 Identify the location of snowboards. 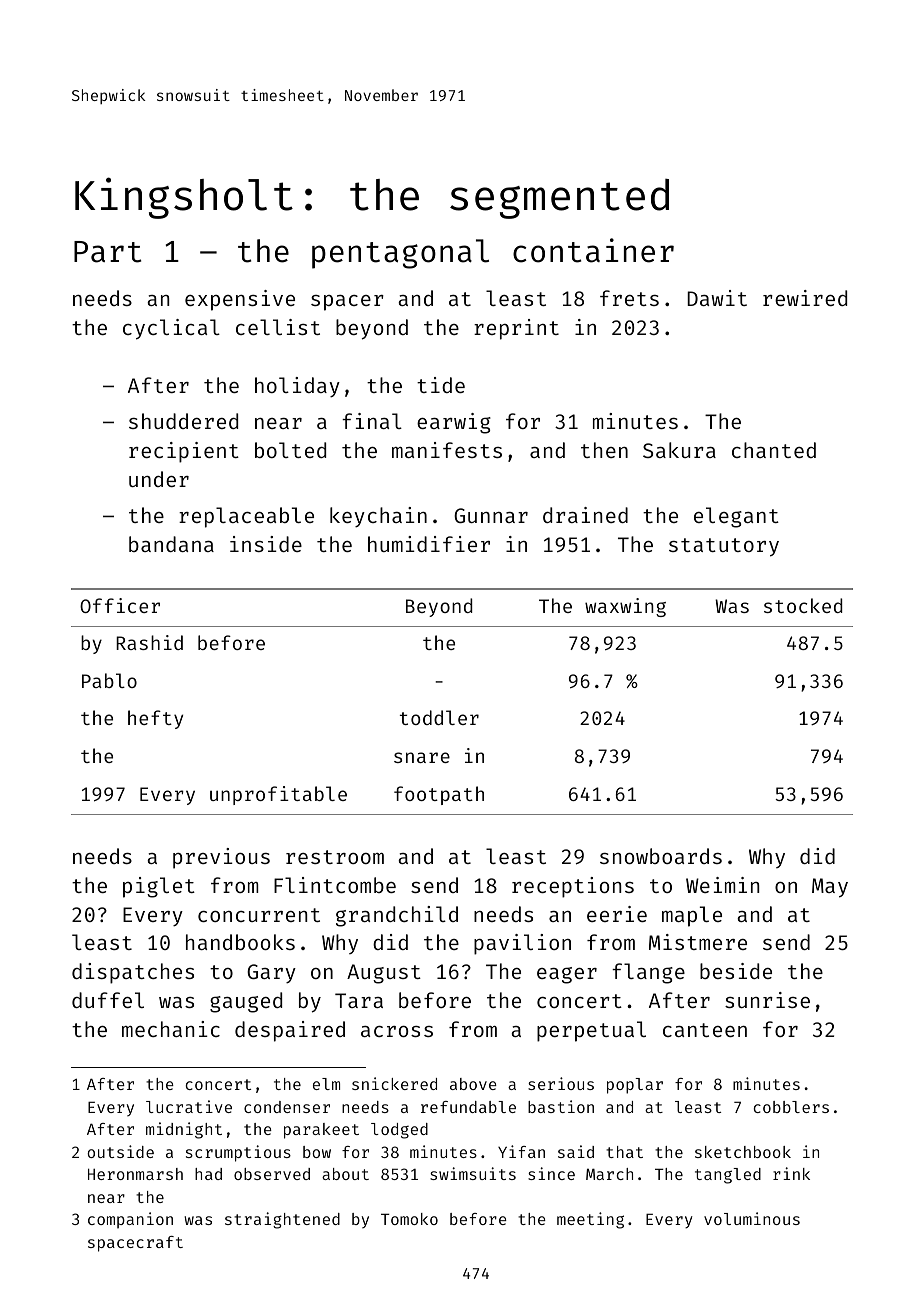
(661, 856).
